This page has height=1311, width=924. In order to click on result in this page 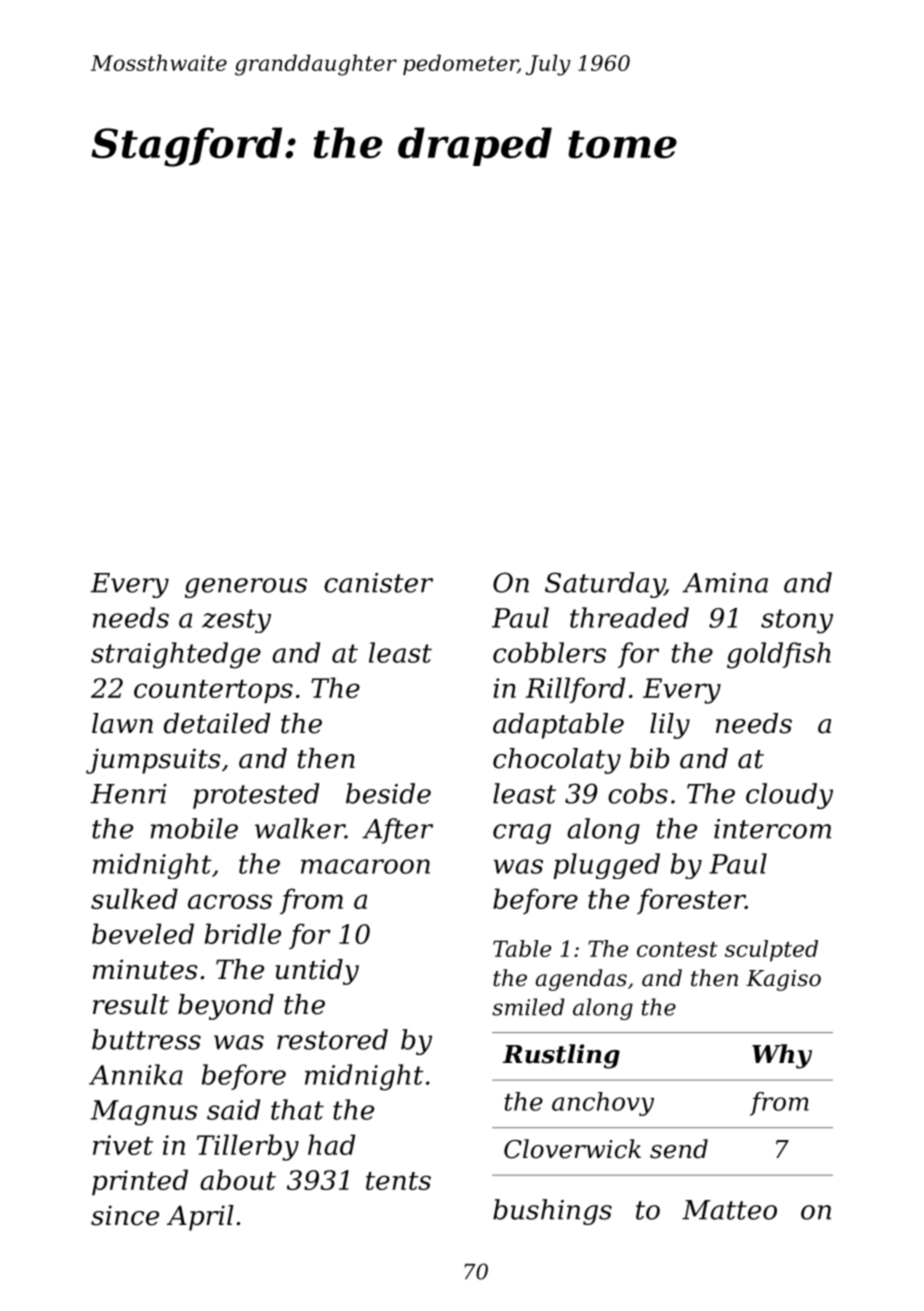, I will do `click(131, 1004)`.
